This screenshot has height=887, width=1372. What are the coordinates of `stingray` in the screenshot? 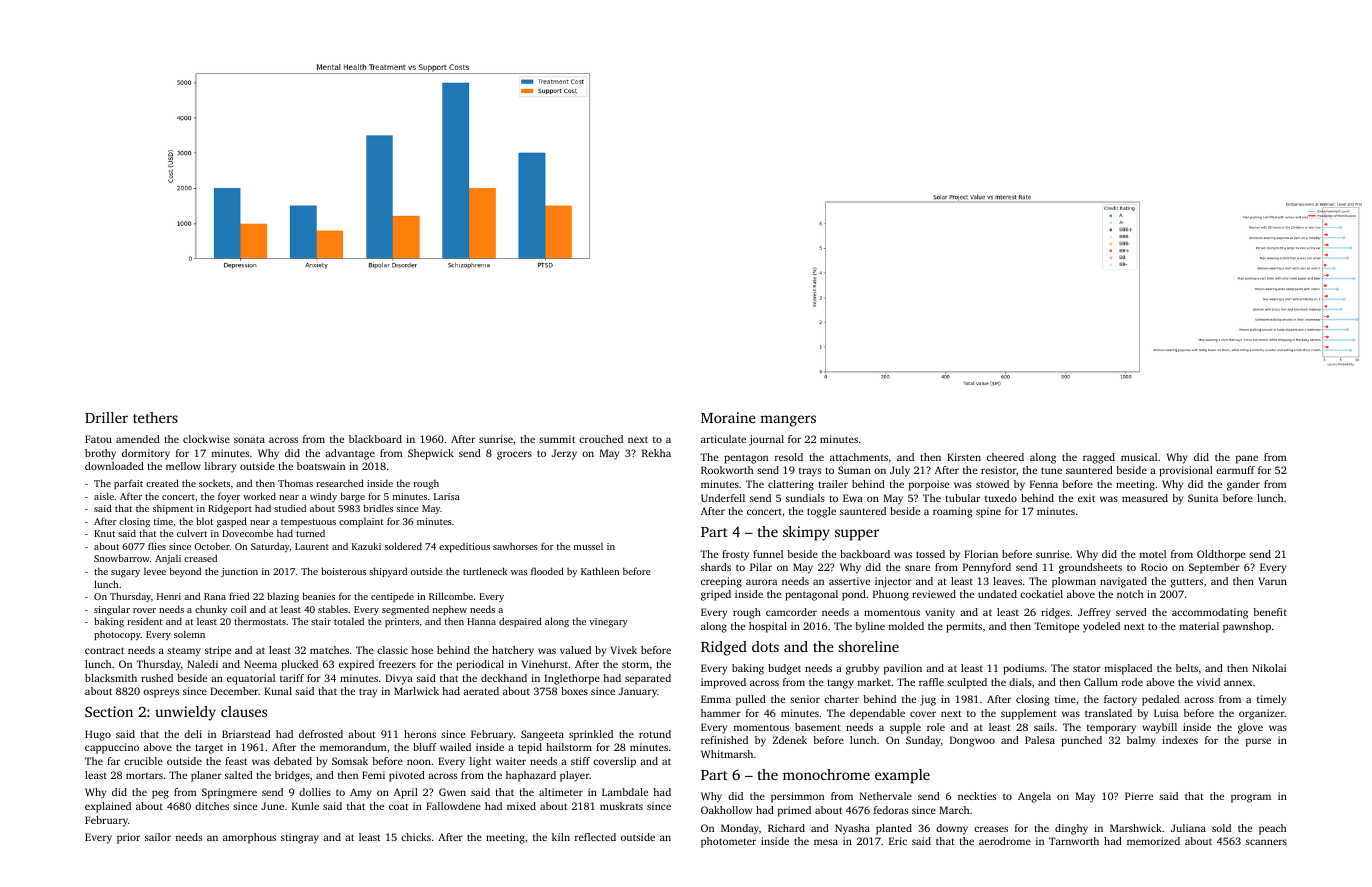 It's located at (300, 838).
